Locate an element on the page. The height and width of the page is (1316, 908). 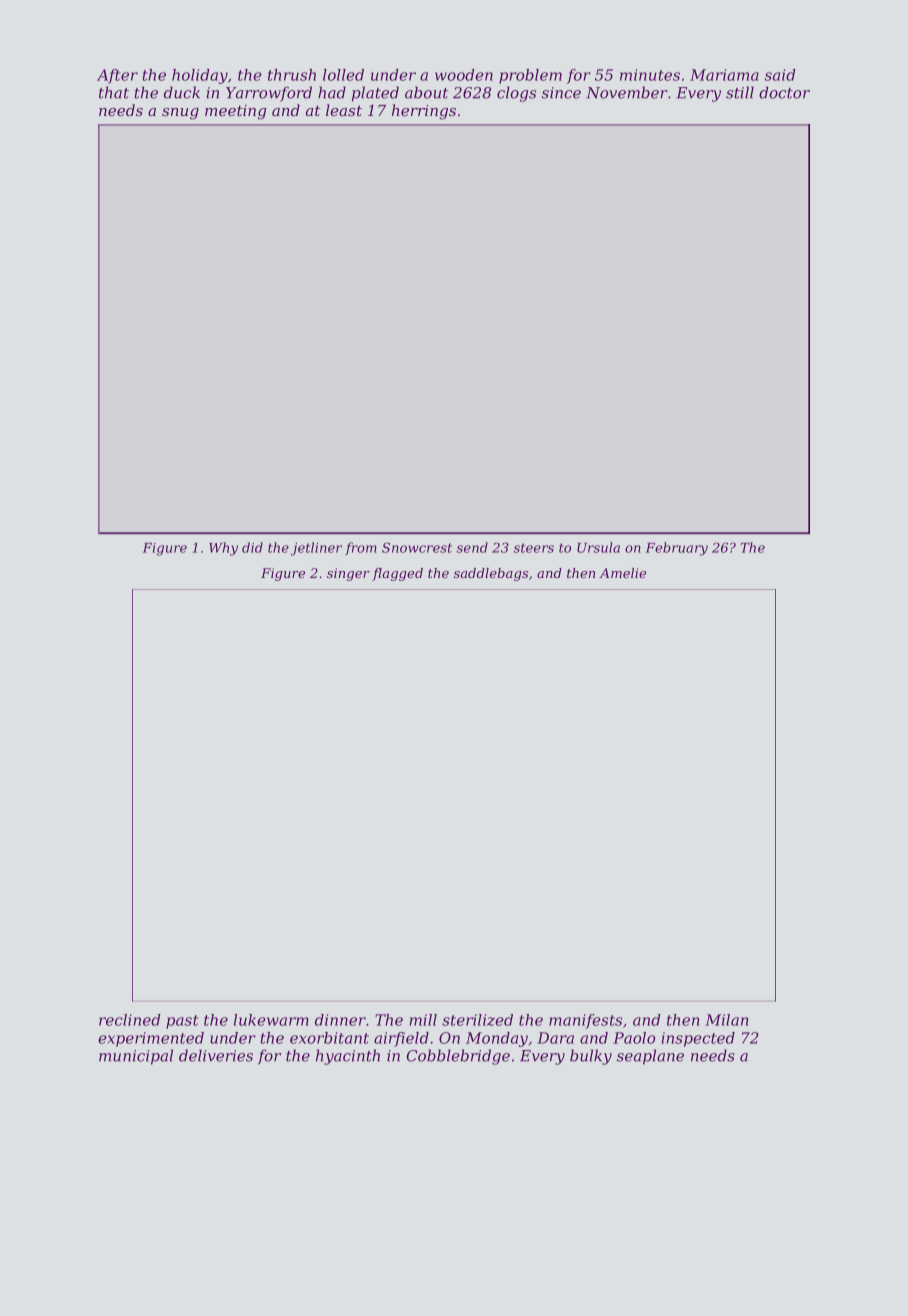
minutes is located at coordinates (650, 75).
